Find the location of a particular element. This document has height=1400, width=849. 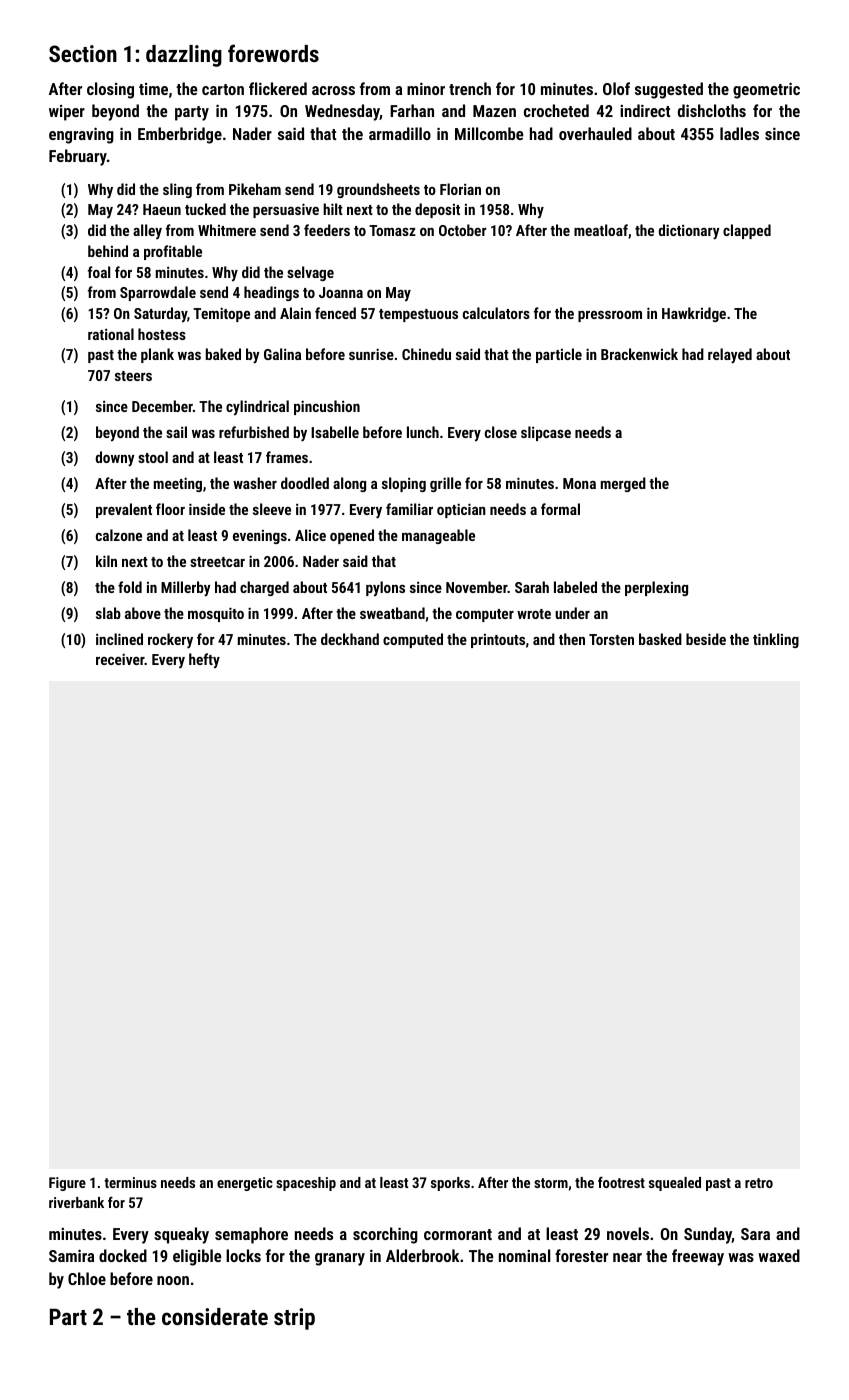

nominal is located at coordinates (524, 1255).
